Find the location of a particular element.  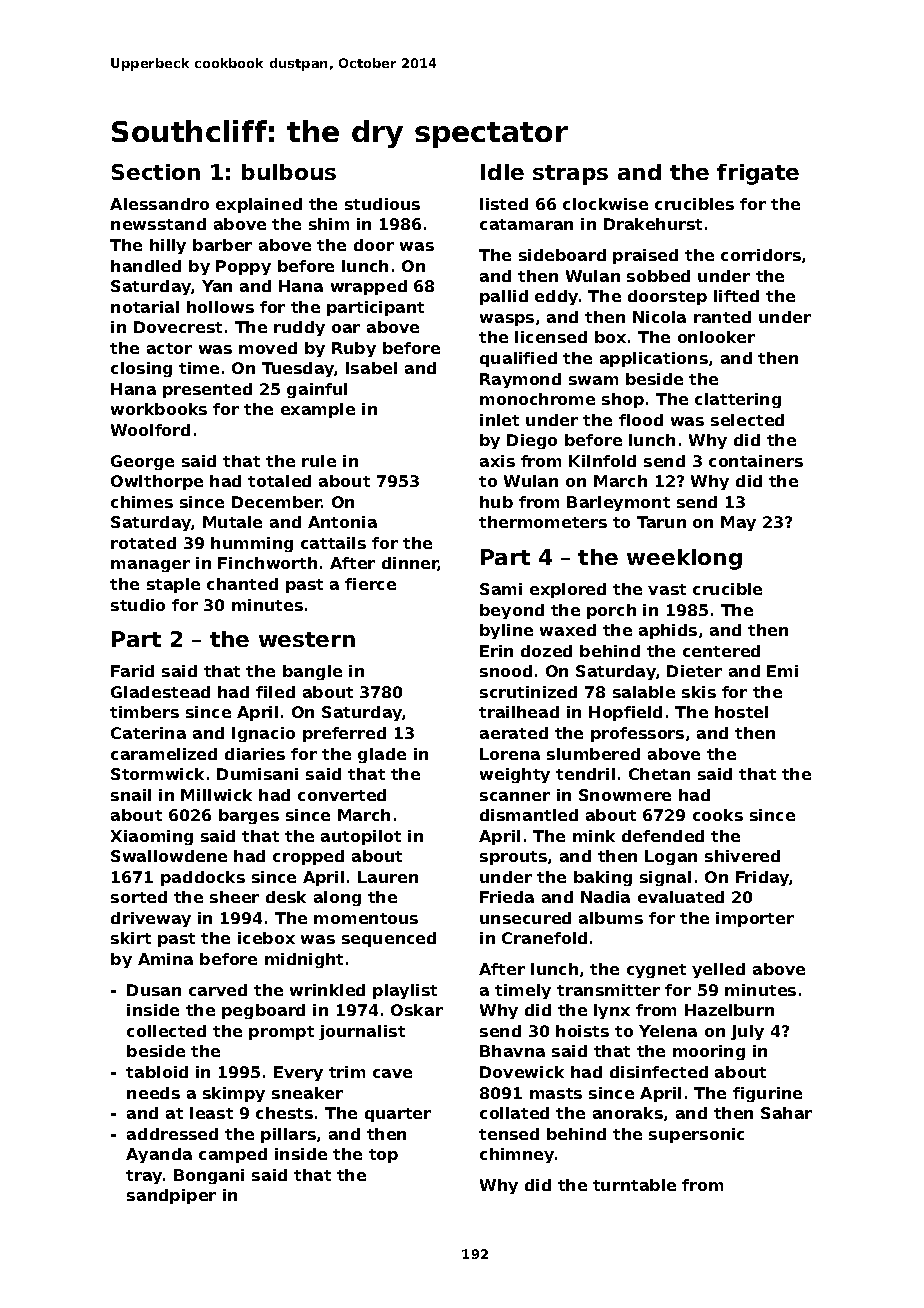

bulbous is located at coordinates (289, 172).
